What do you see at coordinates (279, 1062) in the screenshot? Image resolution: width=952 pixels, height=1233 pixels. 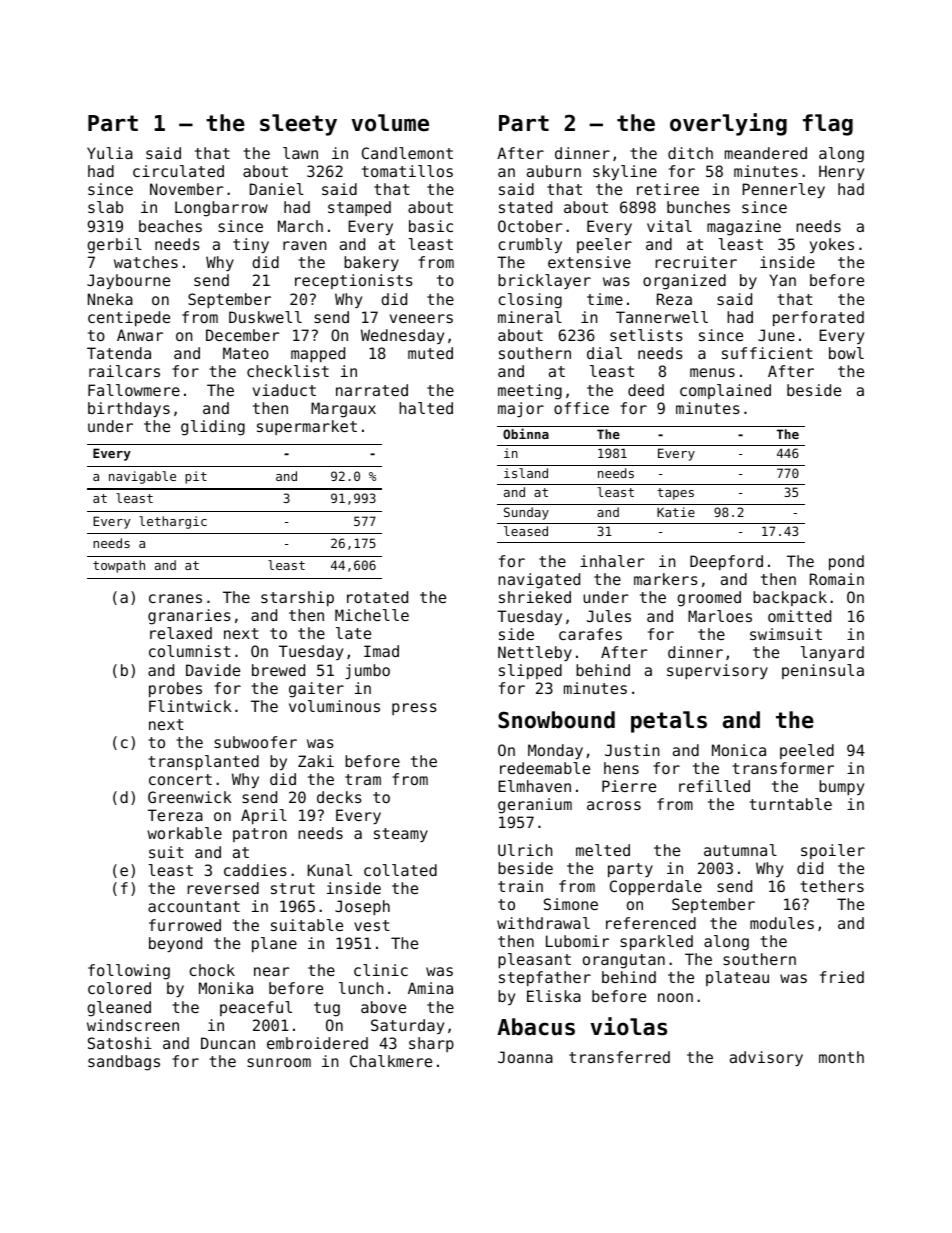 I see `sunroom` at bounding box center [279, 1062].
